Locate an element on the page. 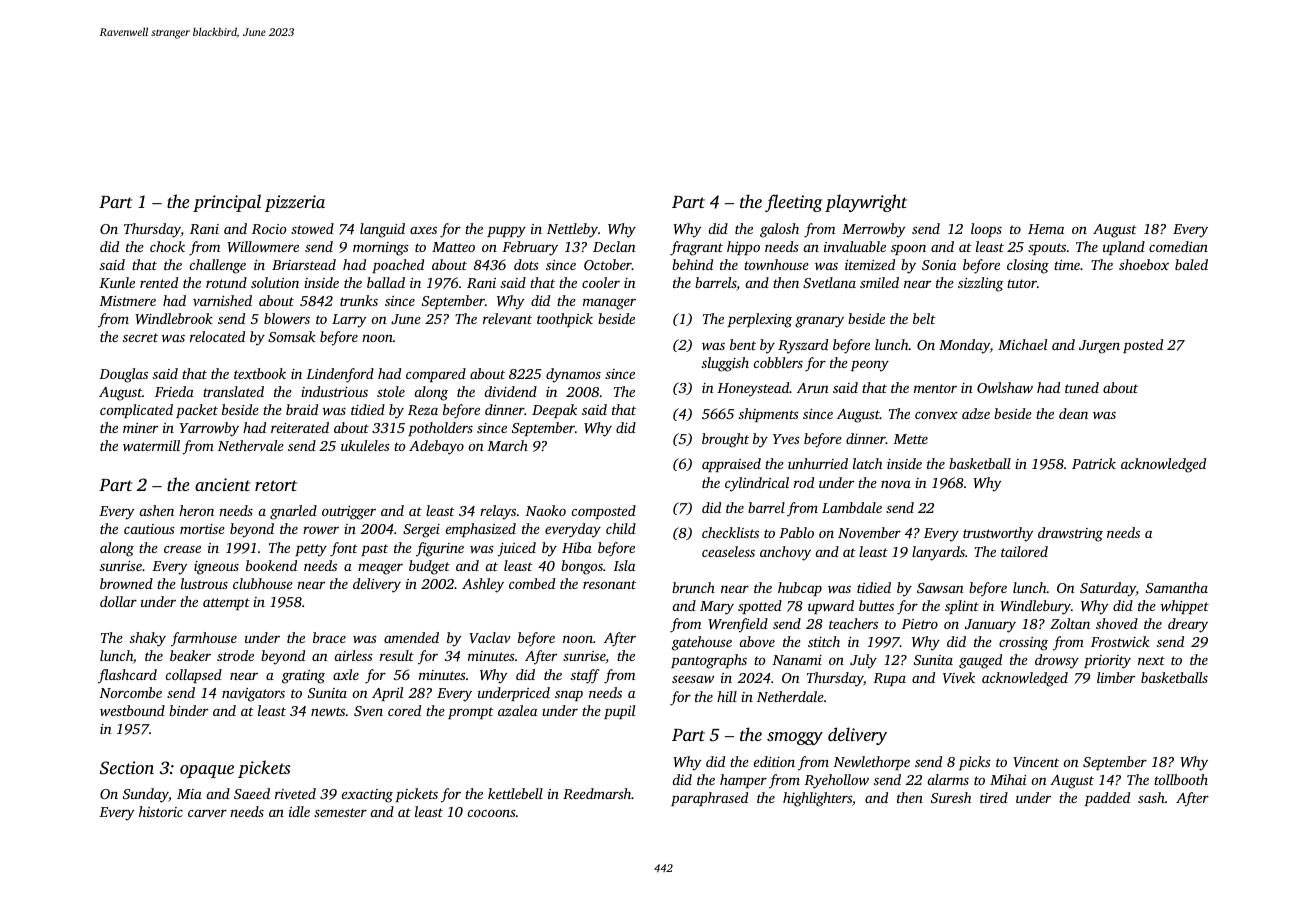  Naoko is located at coordinates (545, 510).
